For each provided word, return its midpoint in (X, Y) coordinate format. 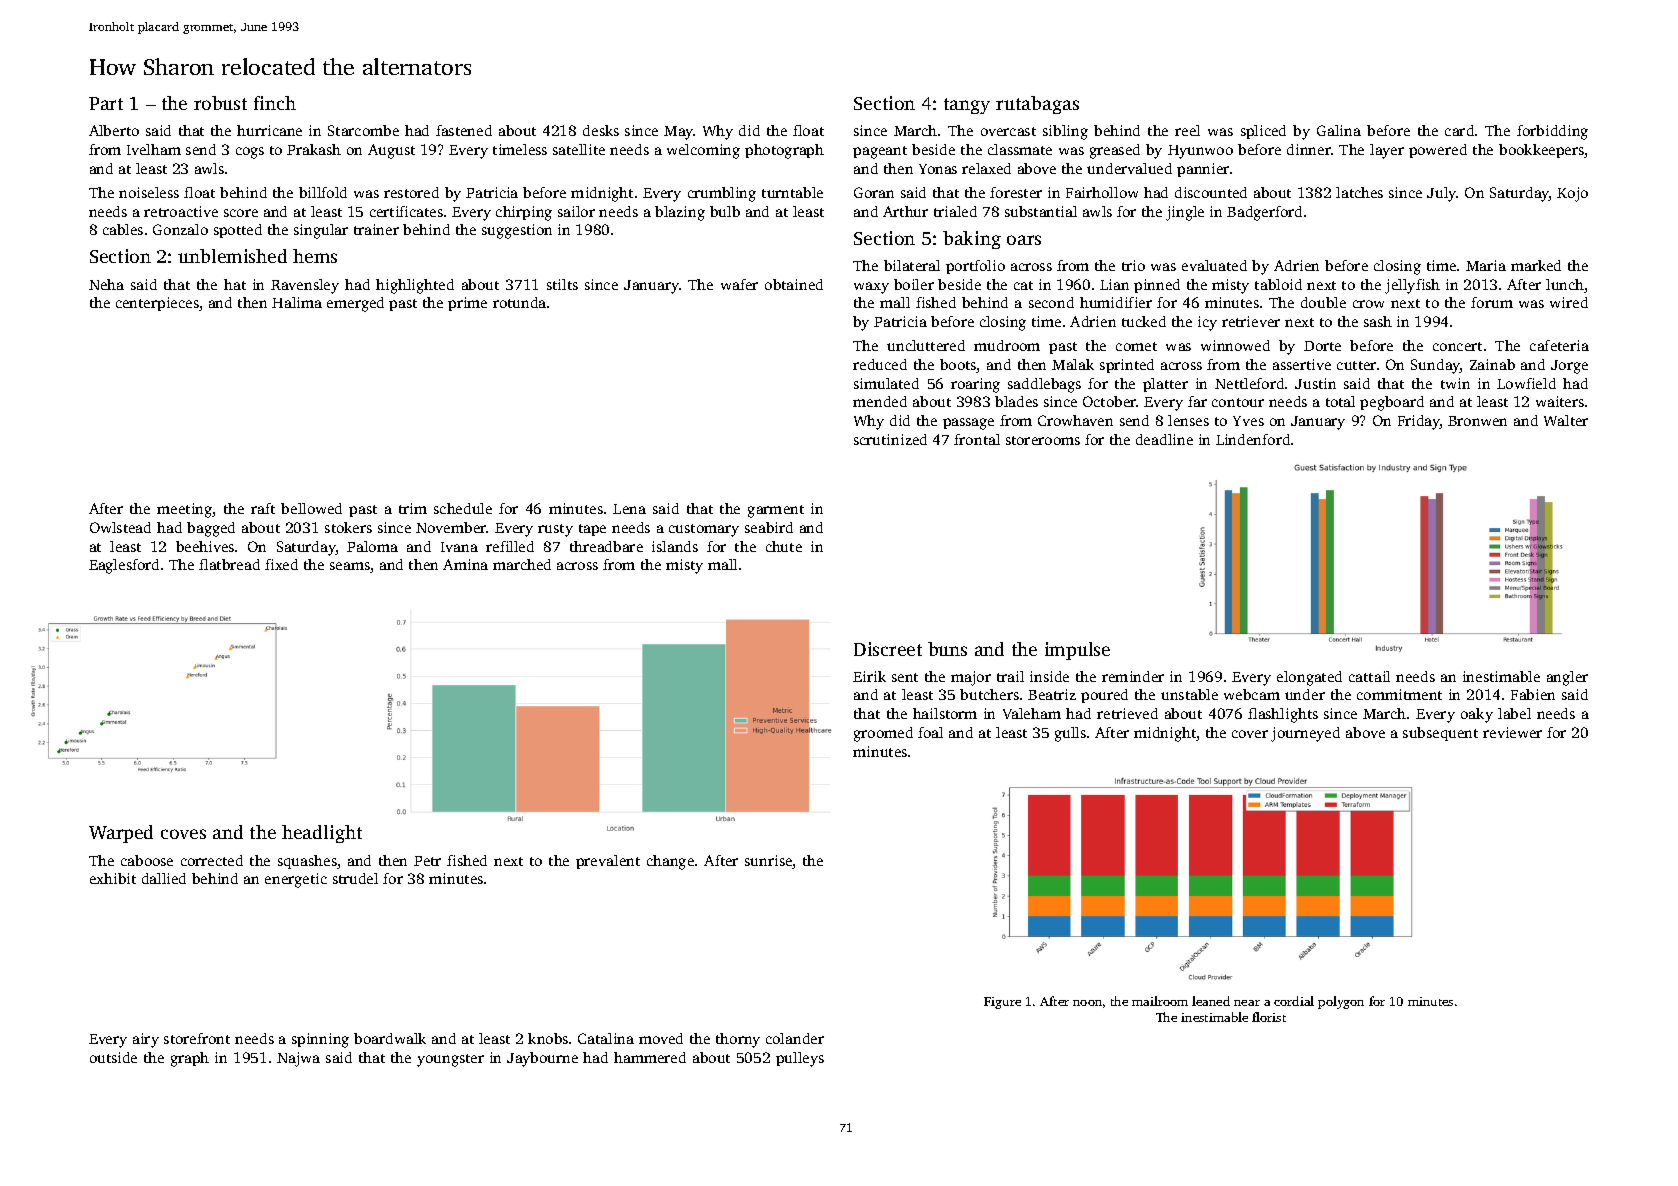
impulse (1077, 651)
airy (146, 1040)
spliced (1263, 132)
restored (411, 192)
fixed (281, 564)
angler (1567, 678)
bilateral (912, 265)
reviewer (1512, 732)
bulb (725, 211)
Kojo (1572, 194)
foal (930, 732)
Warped (121, 834)
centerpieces (157, 304)
